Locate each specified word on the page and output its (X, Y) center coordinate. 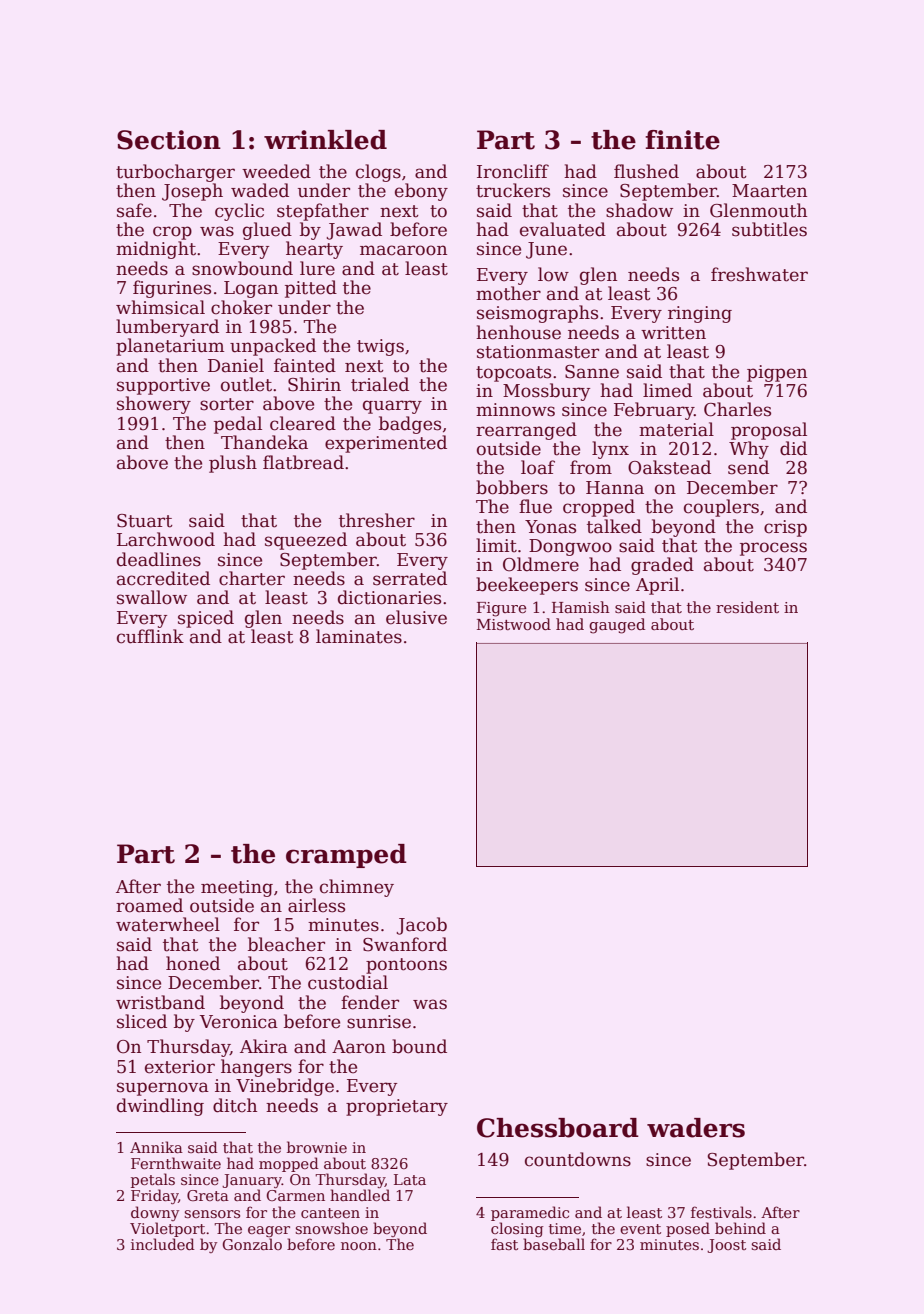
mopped (289, 1164)
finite (682, 140)
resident (747, 607)
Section (169, 140)
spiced (206, 619)
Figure (501, 609)
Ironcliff (513, 171)
